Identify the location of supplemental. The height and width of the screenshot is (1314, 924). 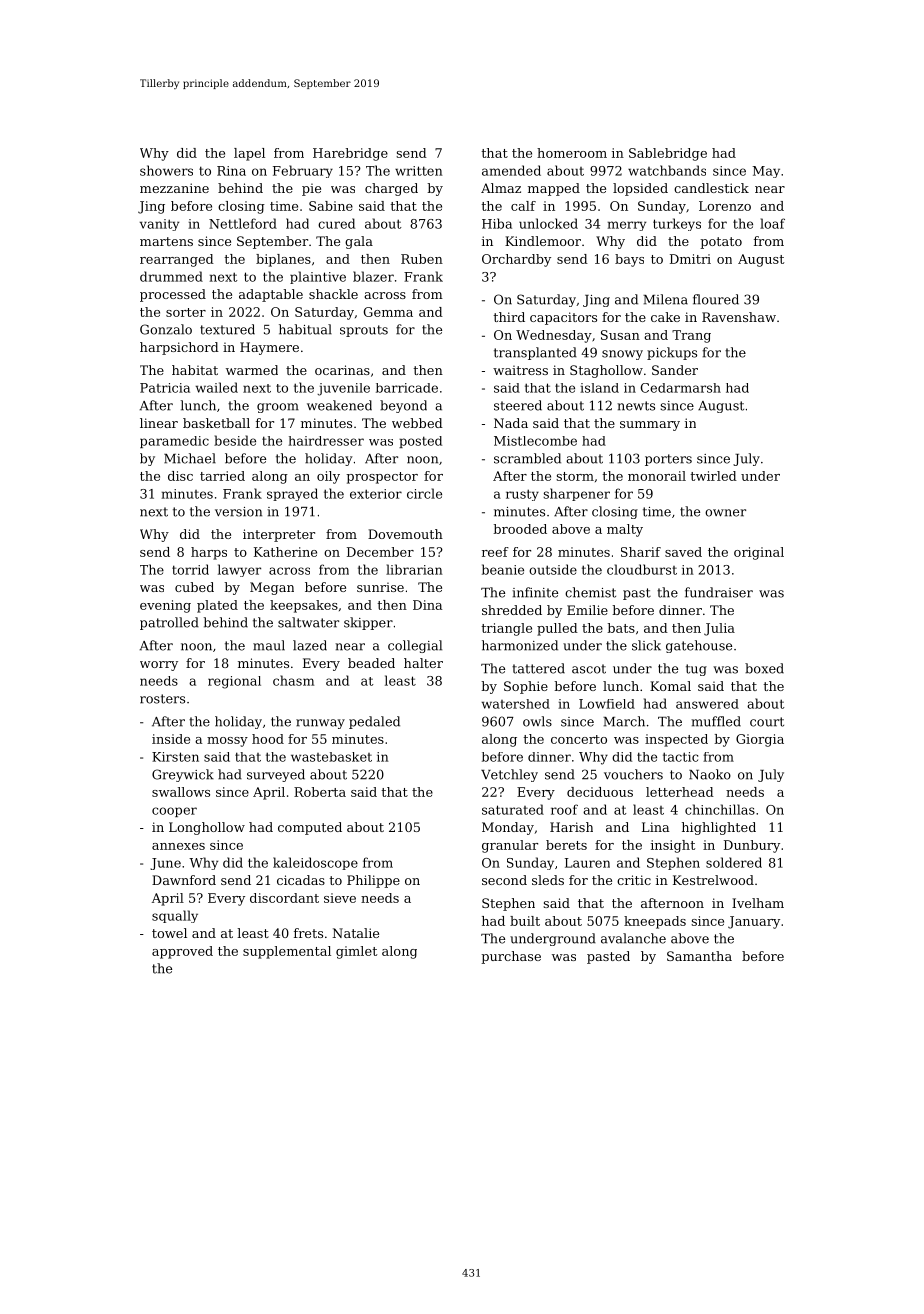
(287, 952).
